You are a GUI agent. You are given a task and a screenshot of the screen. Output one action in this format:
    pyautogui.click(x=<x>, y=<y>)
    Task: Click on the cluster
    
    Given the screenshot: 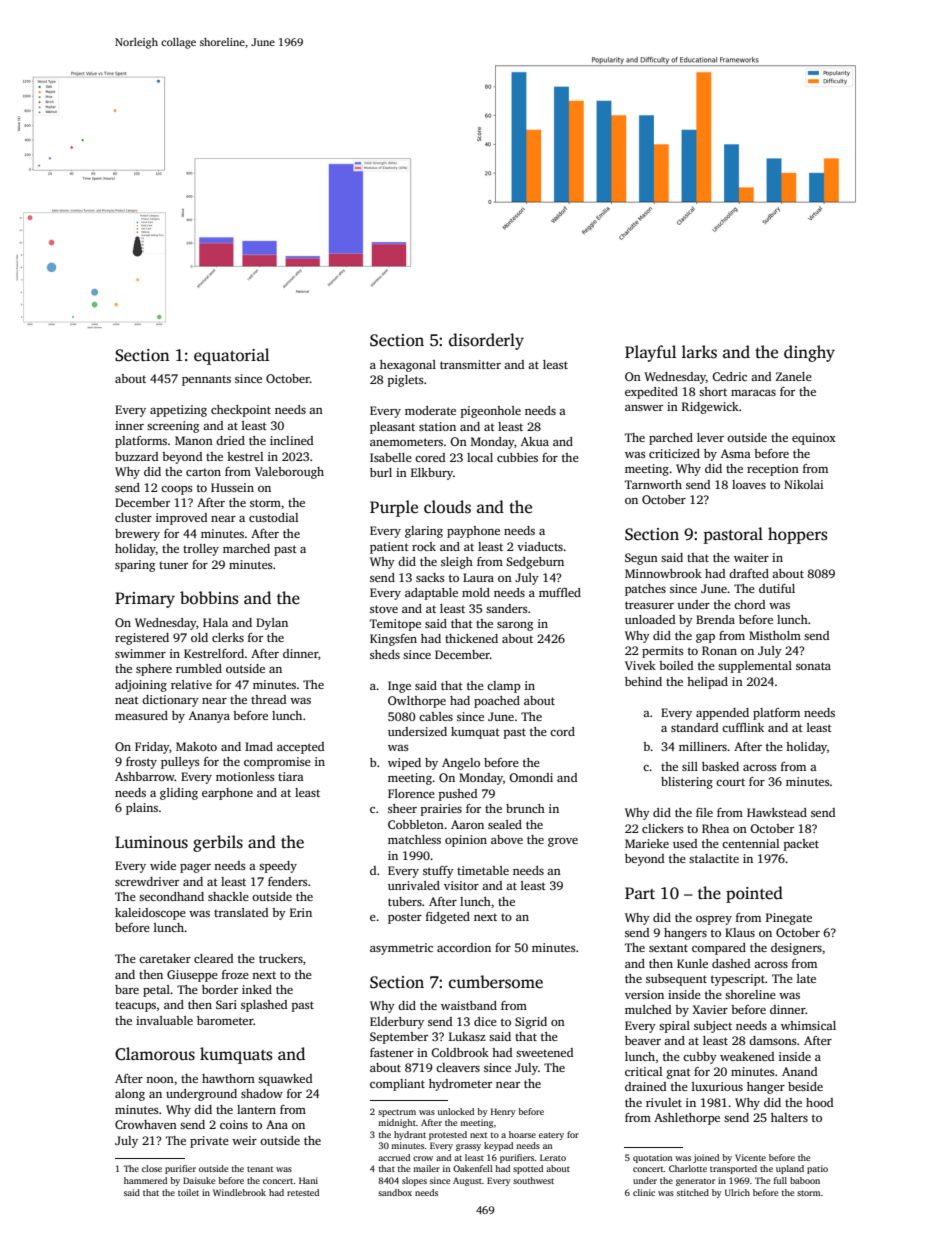 What is the action you would take?
    pyautogui.click(x=133, y=517)
